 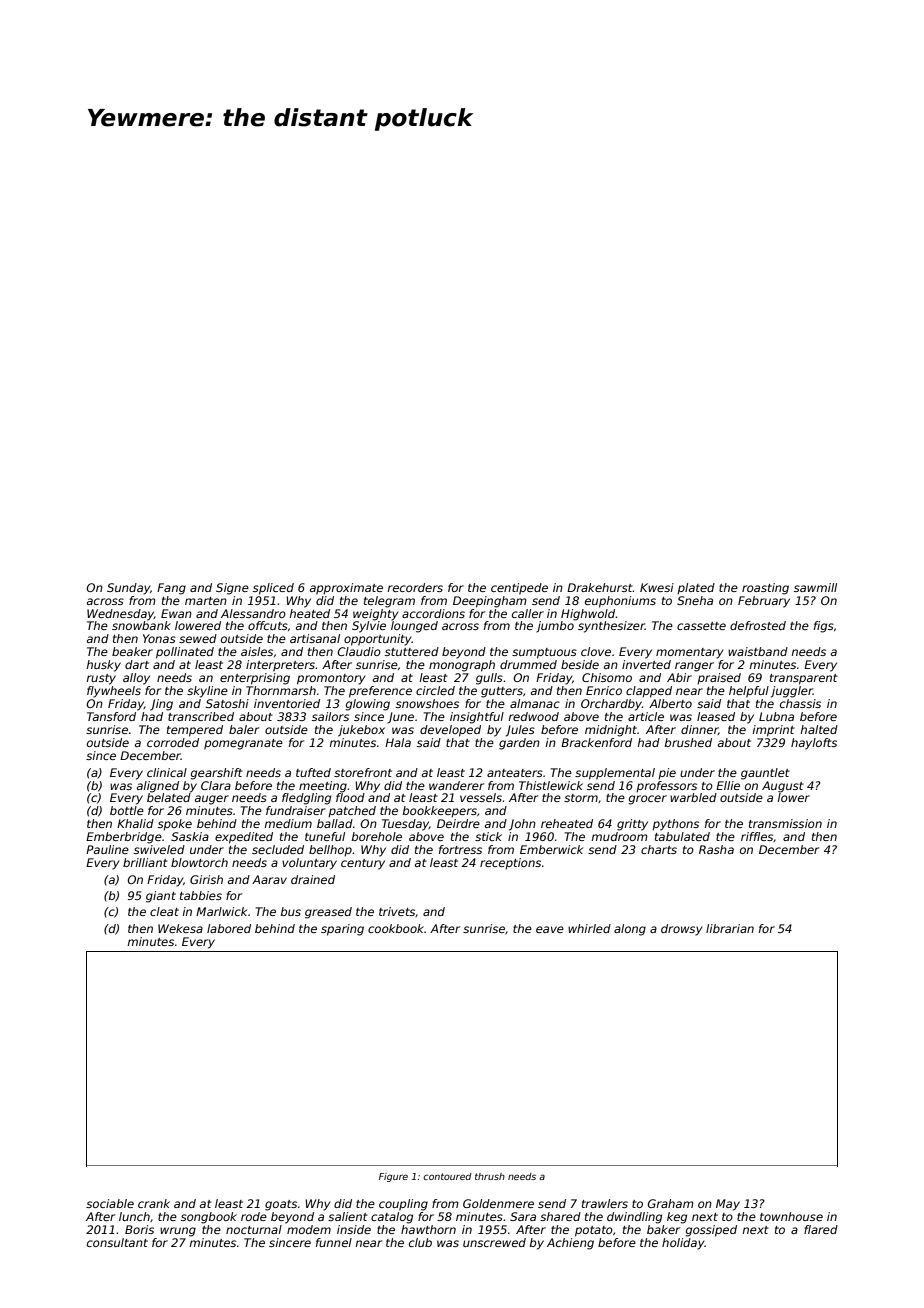 What do you see at coordinates (393, 1177) in the screenshot?
I see `Figure` at bounding box center [393, 1177].
